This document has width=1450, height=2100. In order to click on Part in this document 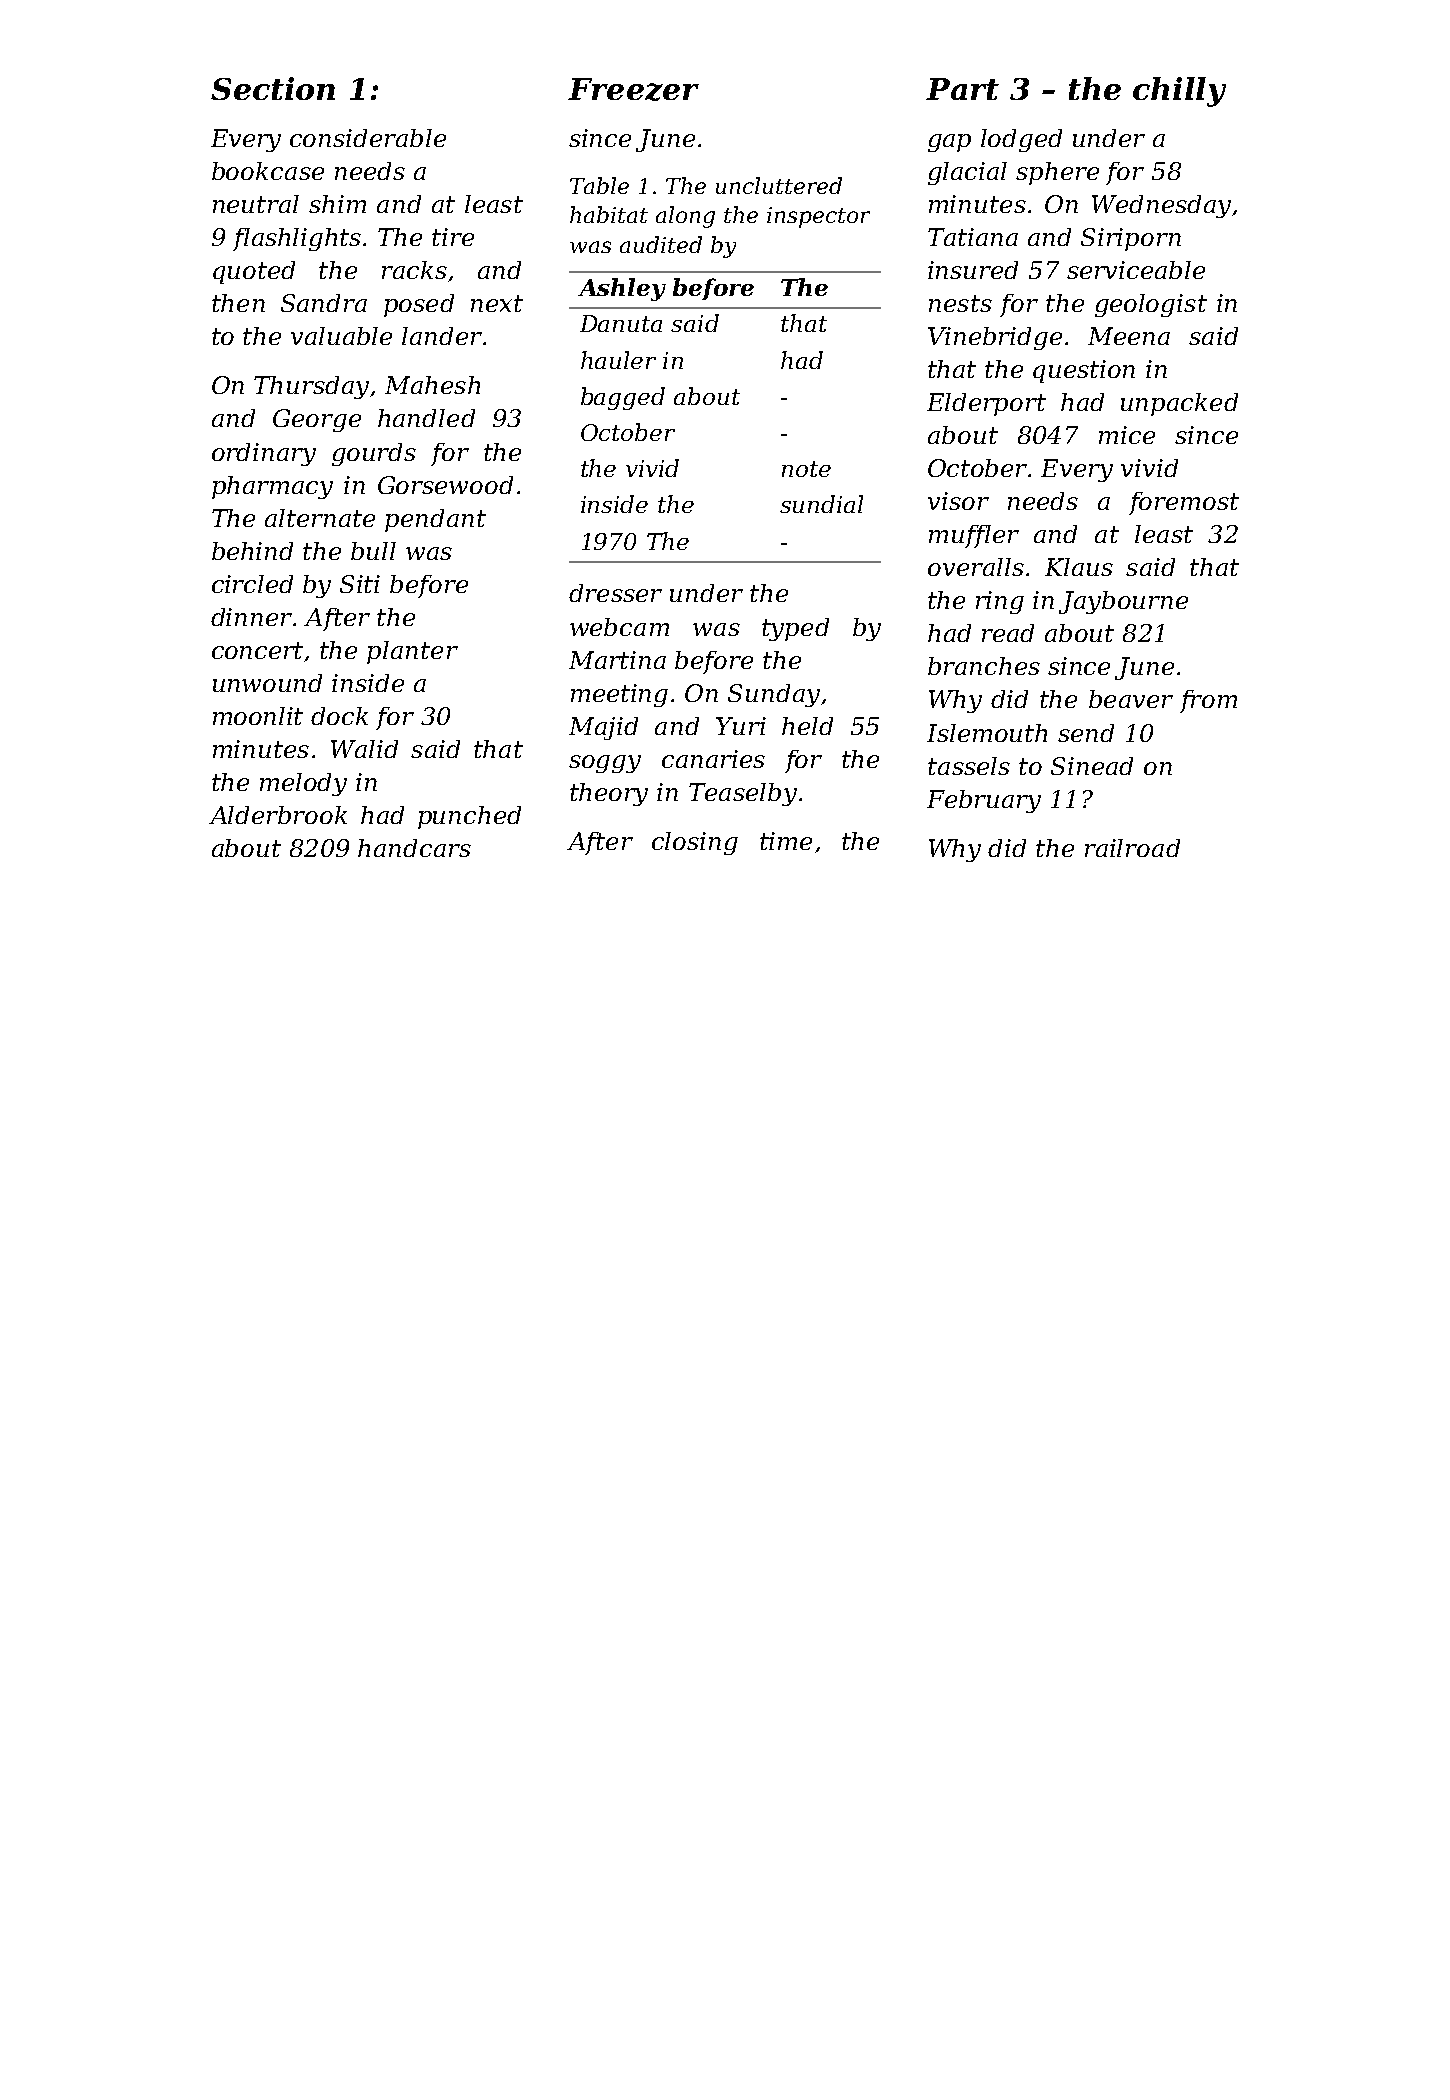, I will do `click(962, 89)`.
